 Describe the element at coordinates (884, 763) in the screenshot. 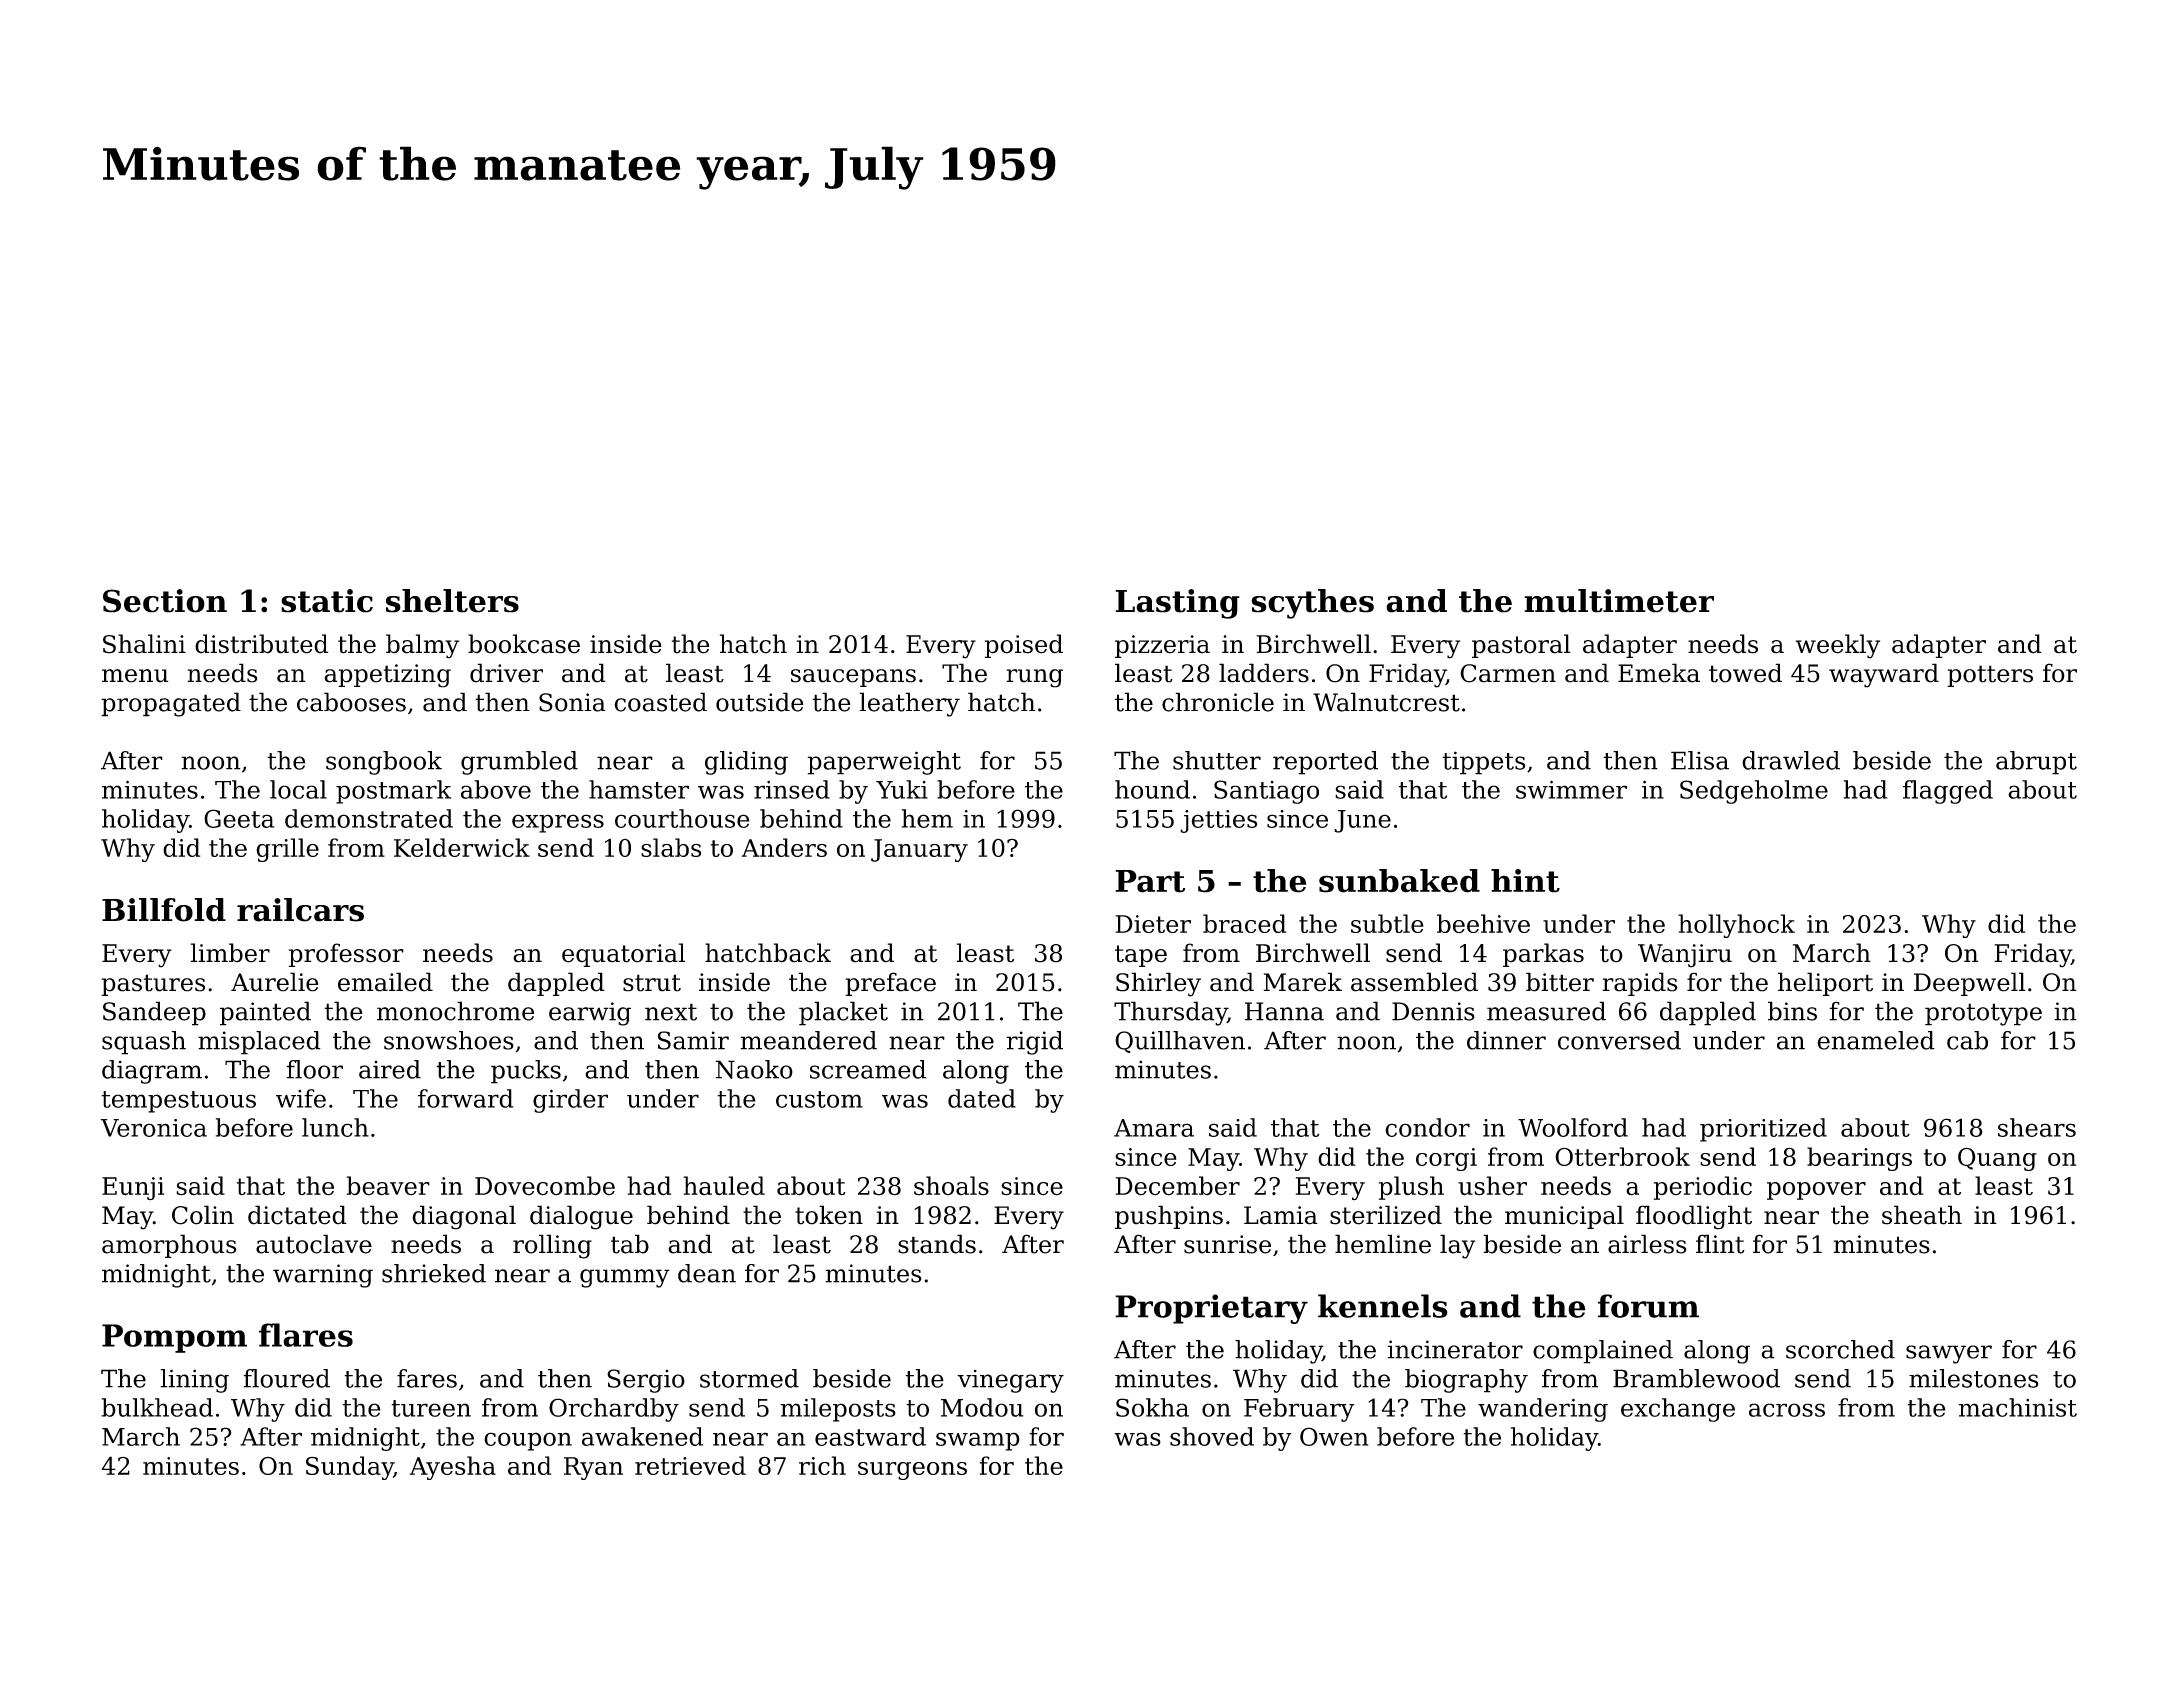

I see `paperweight` at that location.
